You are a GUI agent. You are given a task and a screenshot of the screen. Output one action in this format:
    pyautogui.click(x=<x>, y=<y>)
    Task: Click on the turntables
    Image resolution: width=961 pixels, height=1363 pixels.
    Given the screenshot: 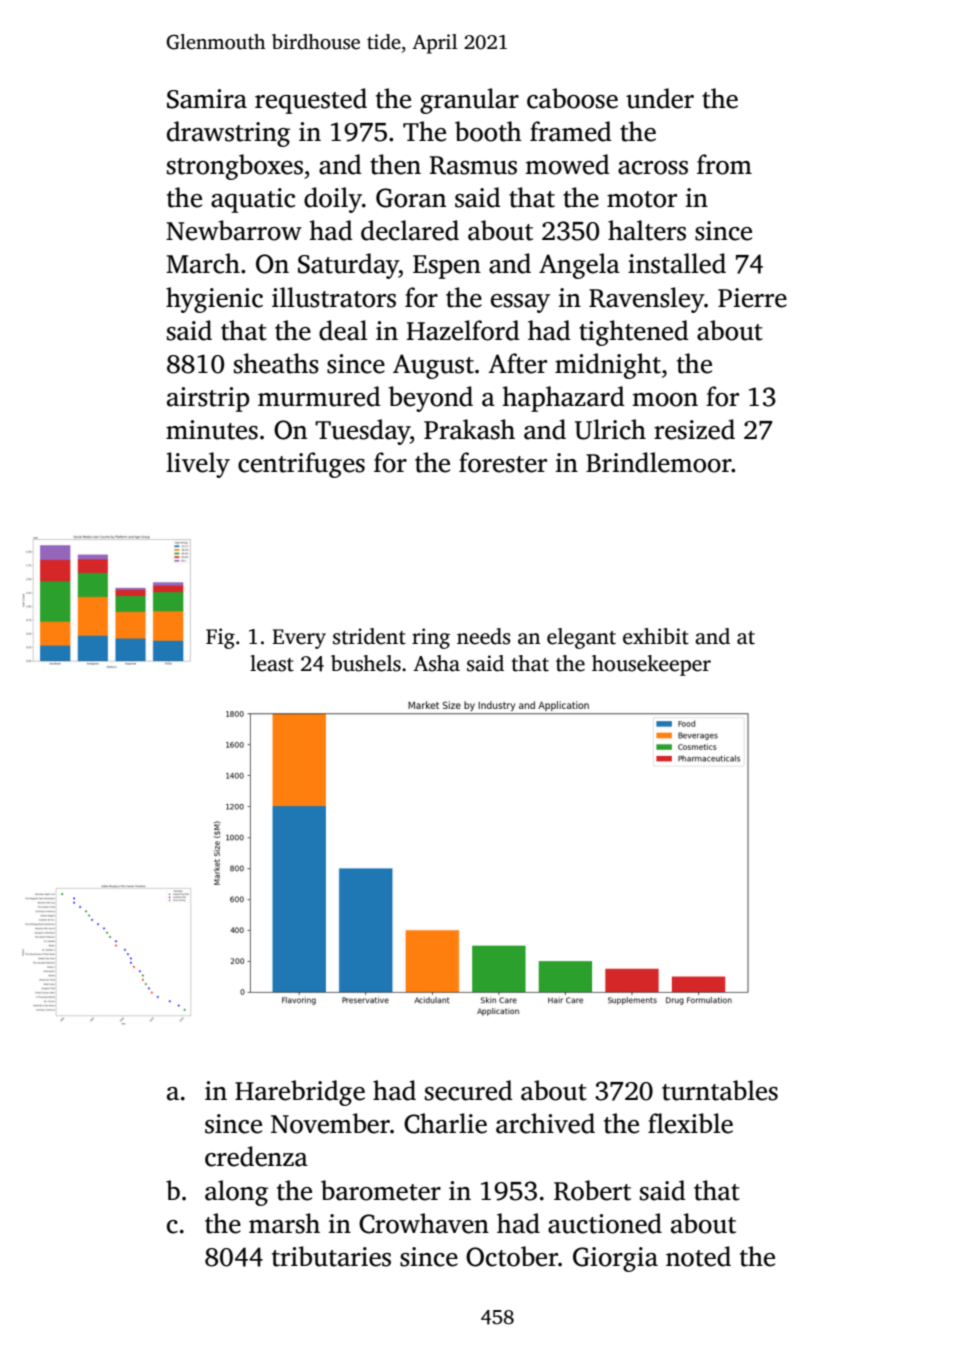 What is the action you would take?
    pyautogui.click(x=720, y=1090)
